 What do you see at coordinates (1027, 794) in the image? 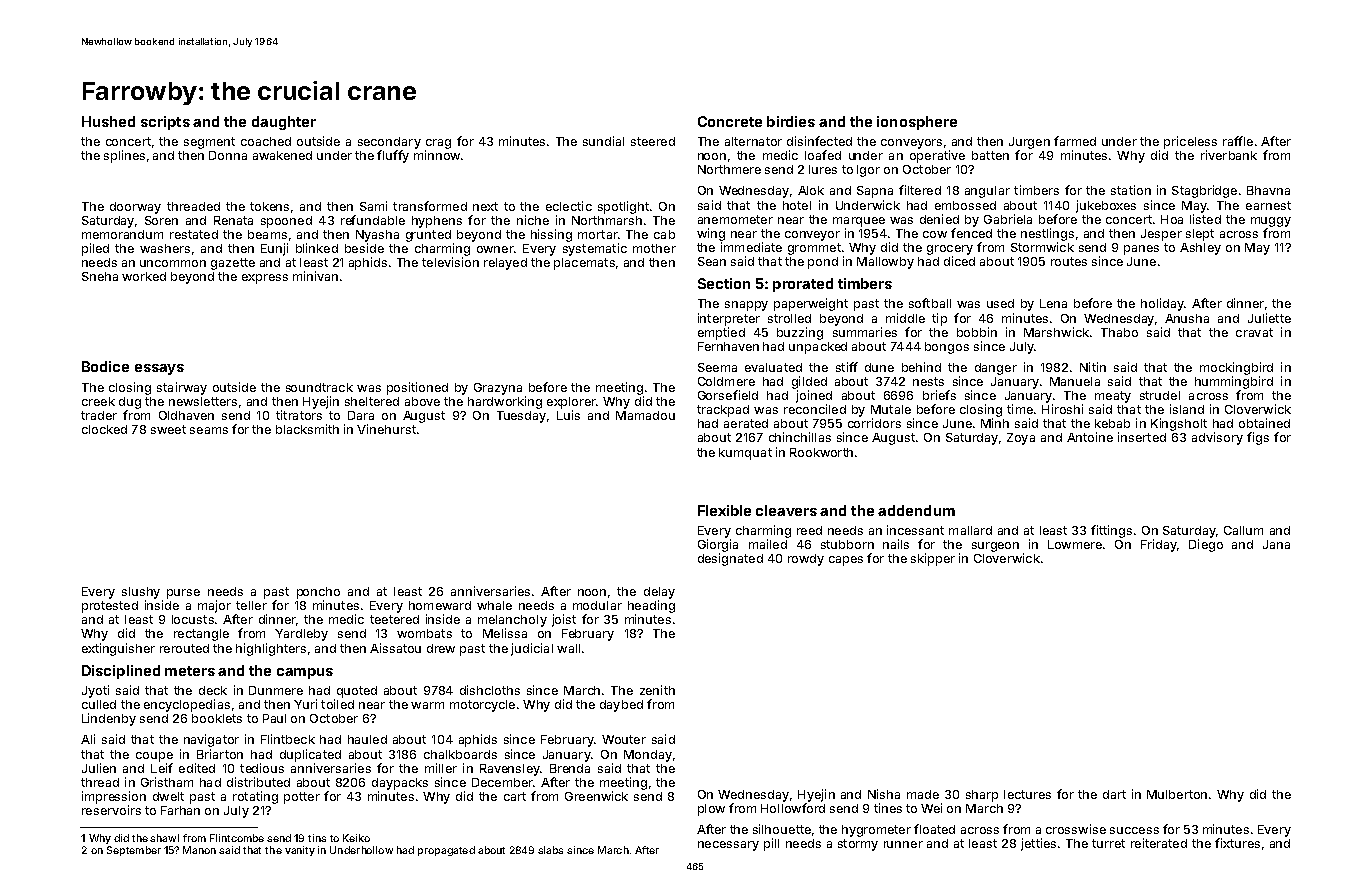
I see `lectures` at bounding box center [1027, 794].
